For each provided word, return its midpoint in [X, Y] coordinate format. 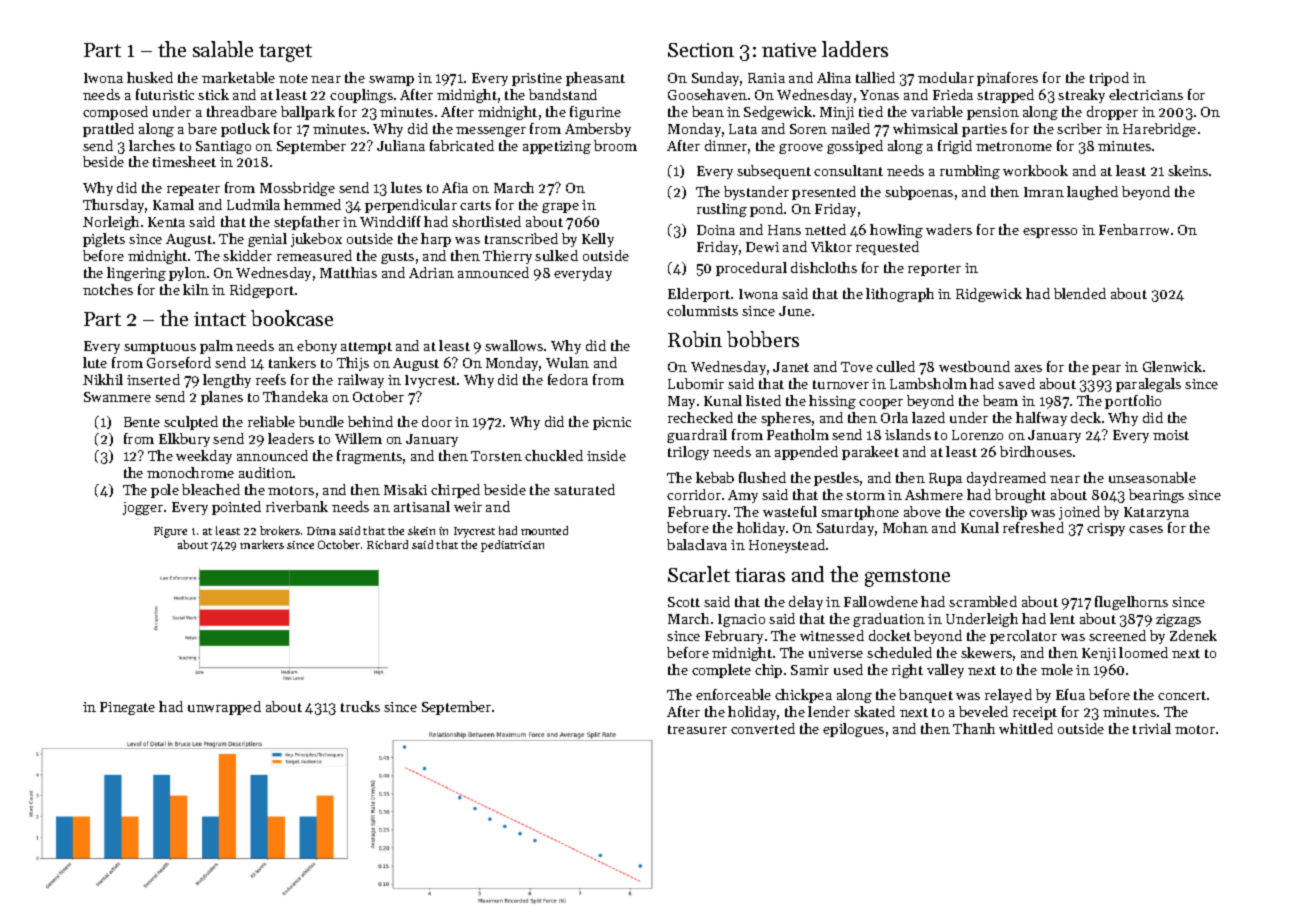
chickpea [803, 696]
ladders [855, 49]
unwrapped [224, 708]
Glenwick [1172, 366]
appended [806, 453]
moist [1171, 435]
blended [1080, 293]
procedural [751, 269]
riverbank [297, 506]
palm [216, 347]
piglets [104, 240]
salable [223, 49]
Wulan [567, 362]
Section [701, 50]
